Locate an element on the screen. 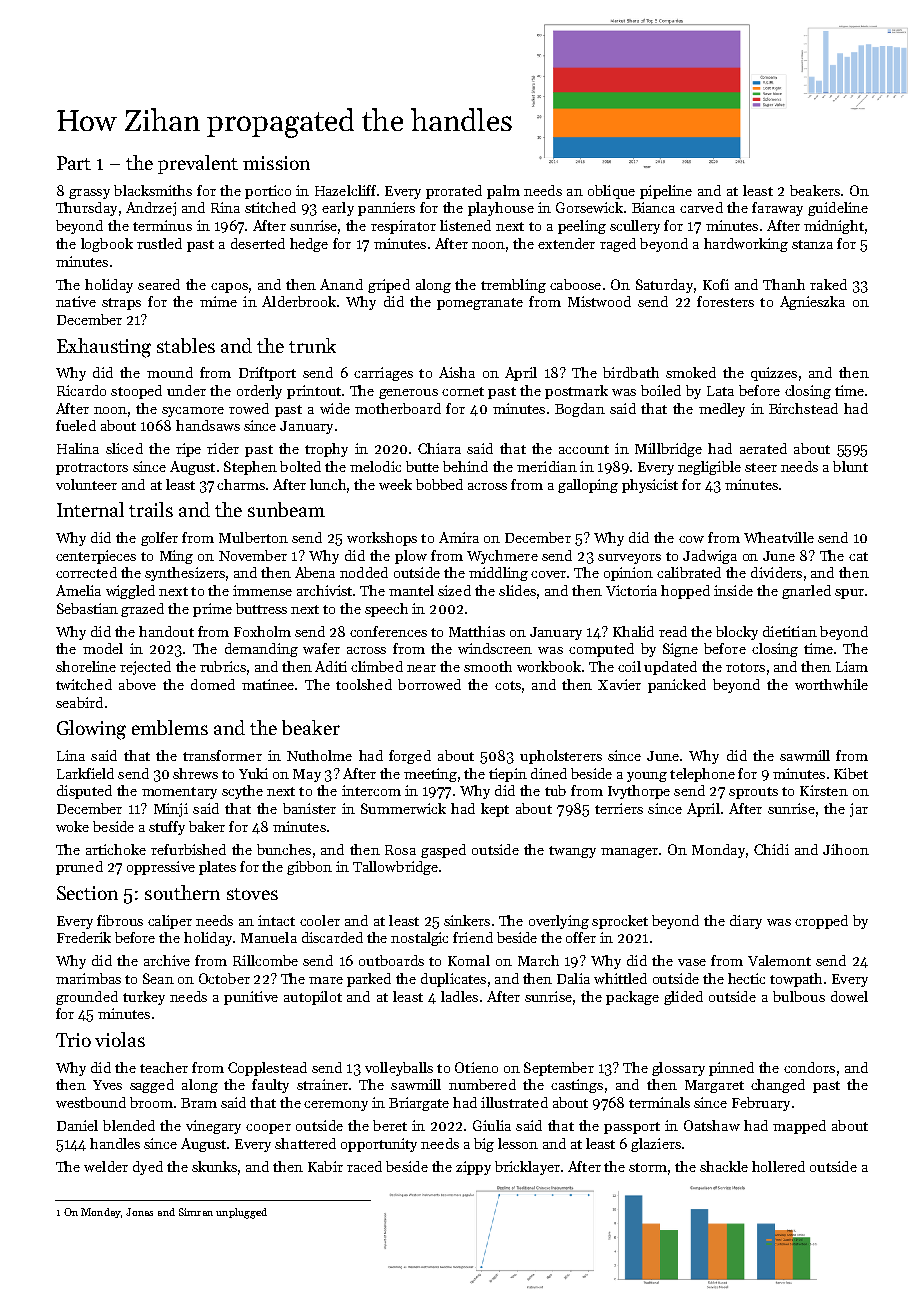  Oatshaw is located at coordinates (712, 1125).
